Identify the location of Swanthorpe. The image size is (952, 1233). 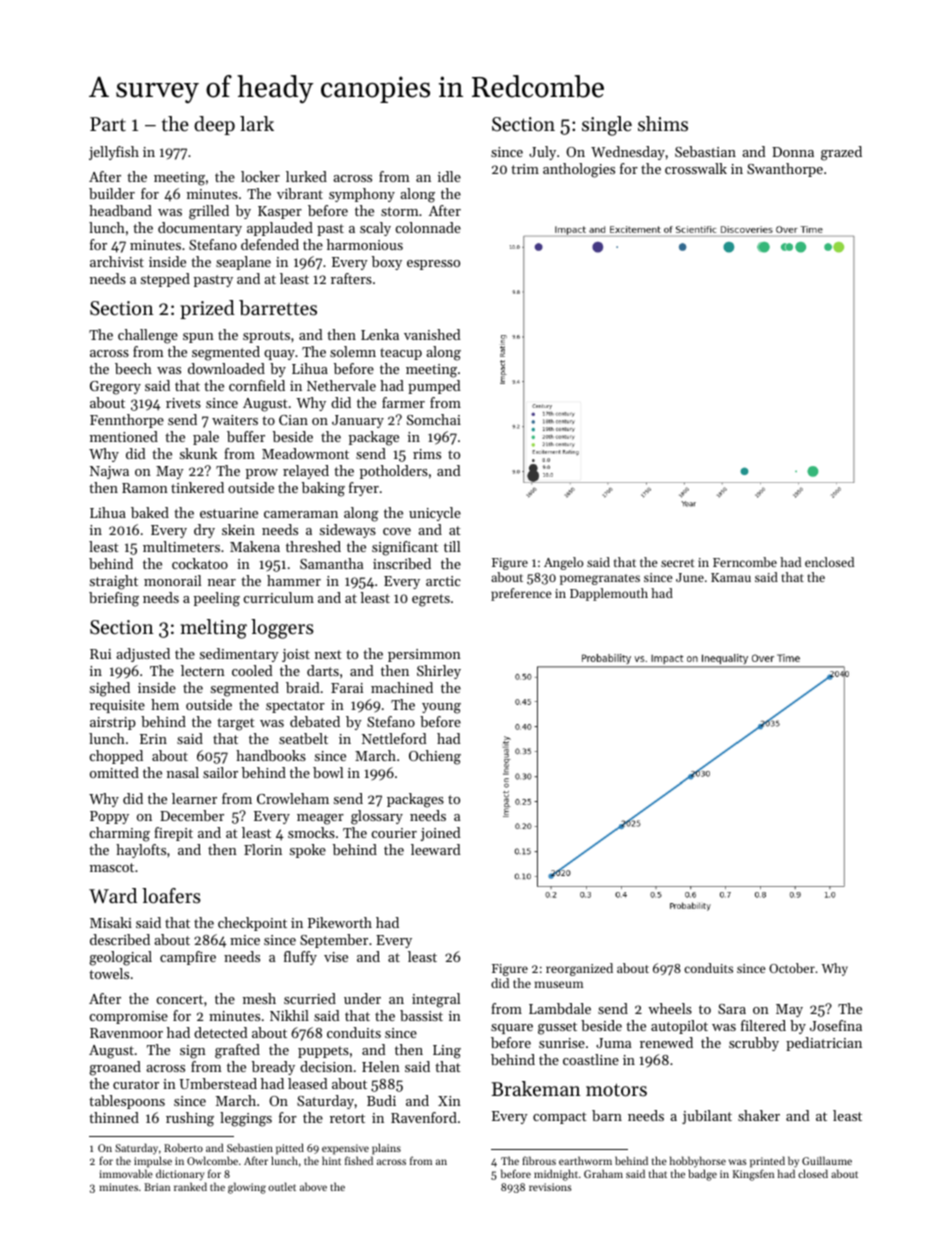
(785, 170).
